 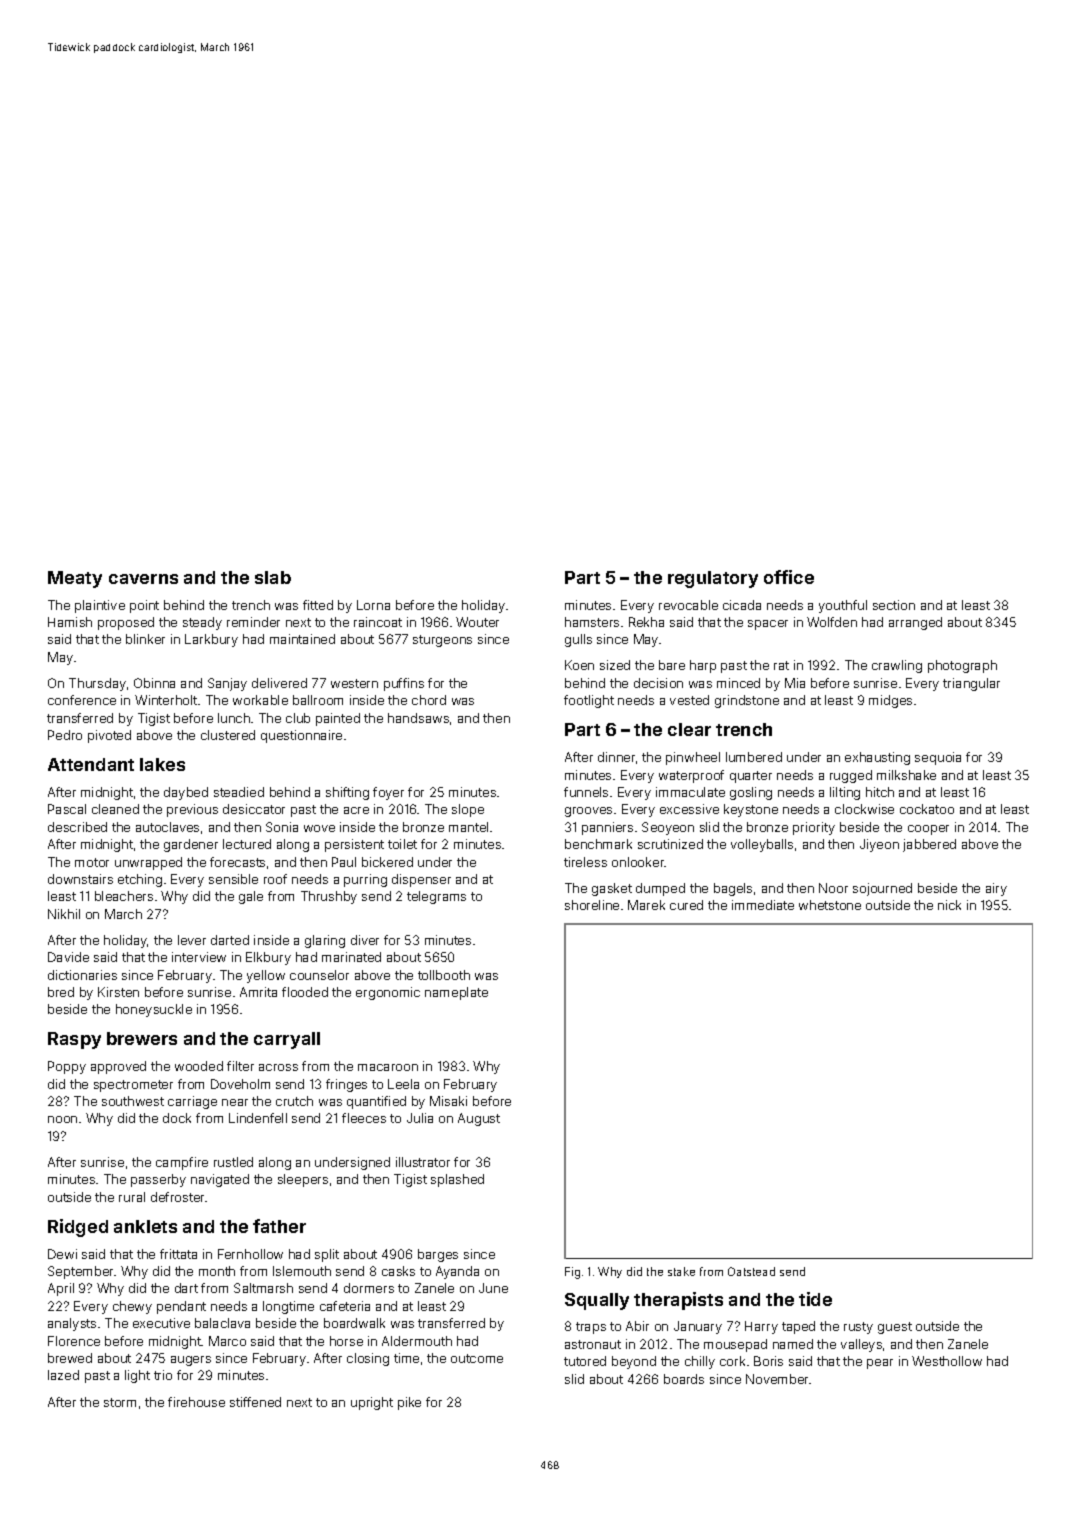 I want to click on cured, so click(x=686, y=905).
